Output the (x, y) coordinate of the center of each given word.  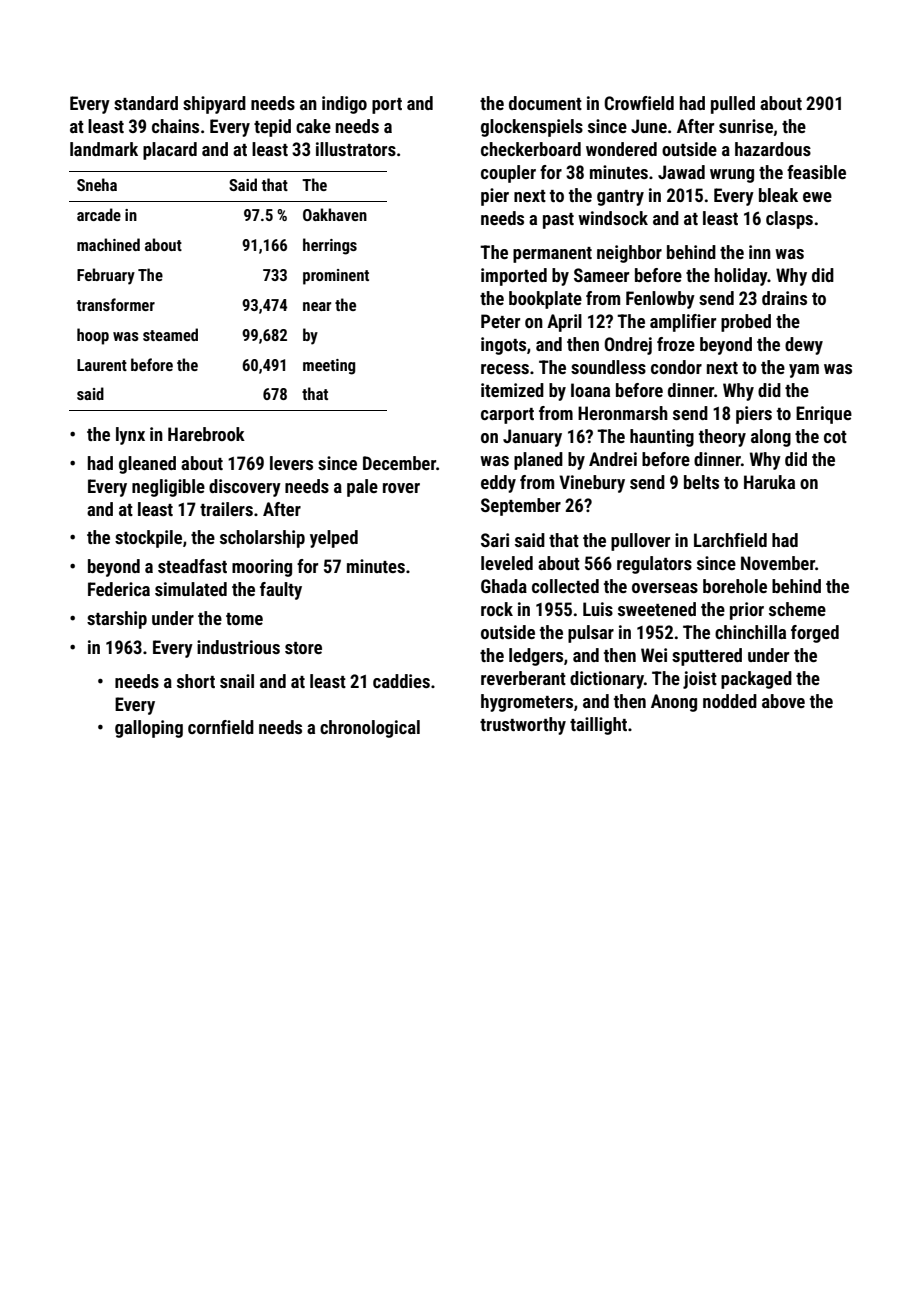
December (399, 463)
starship (117, 620)
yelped (334, 539)
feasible (816, 172)
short (196, 681)
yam (804, 371)
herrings (330, 246)
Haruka (769, 482)
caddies (401, 681)
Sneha (97, 184)
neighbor (629, 254)
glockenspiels (532, 128)
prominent (336, 277)
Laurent (102, 365)
